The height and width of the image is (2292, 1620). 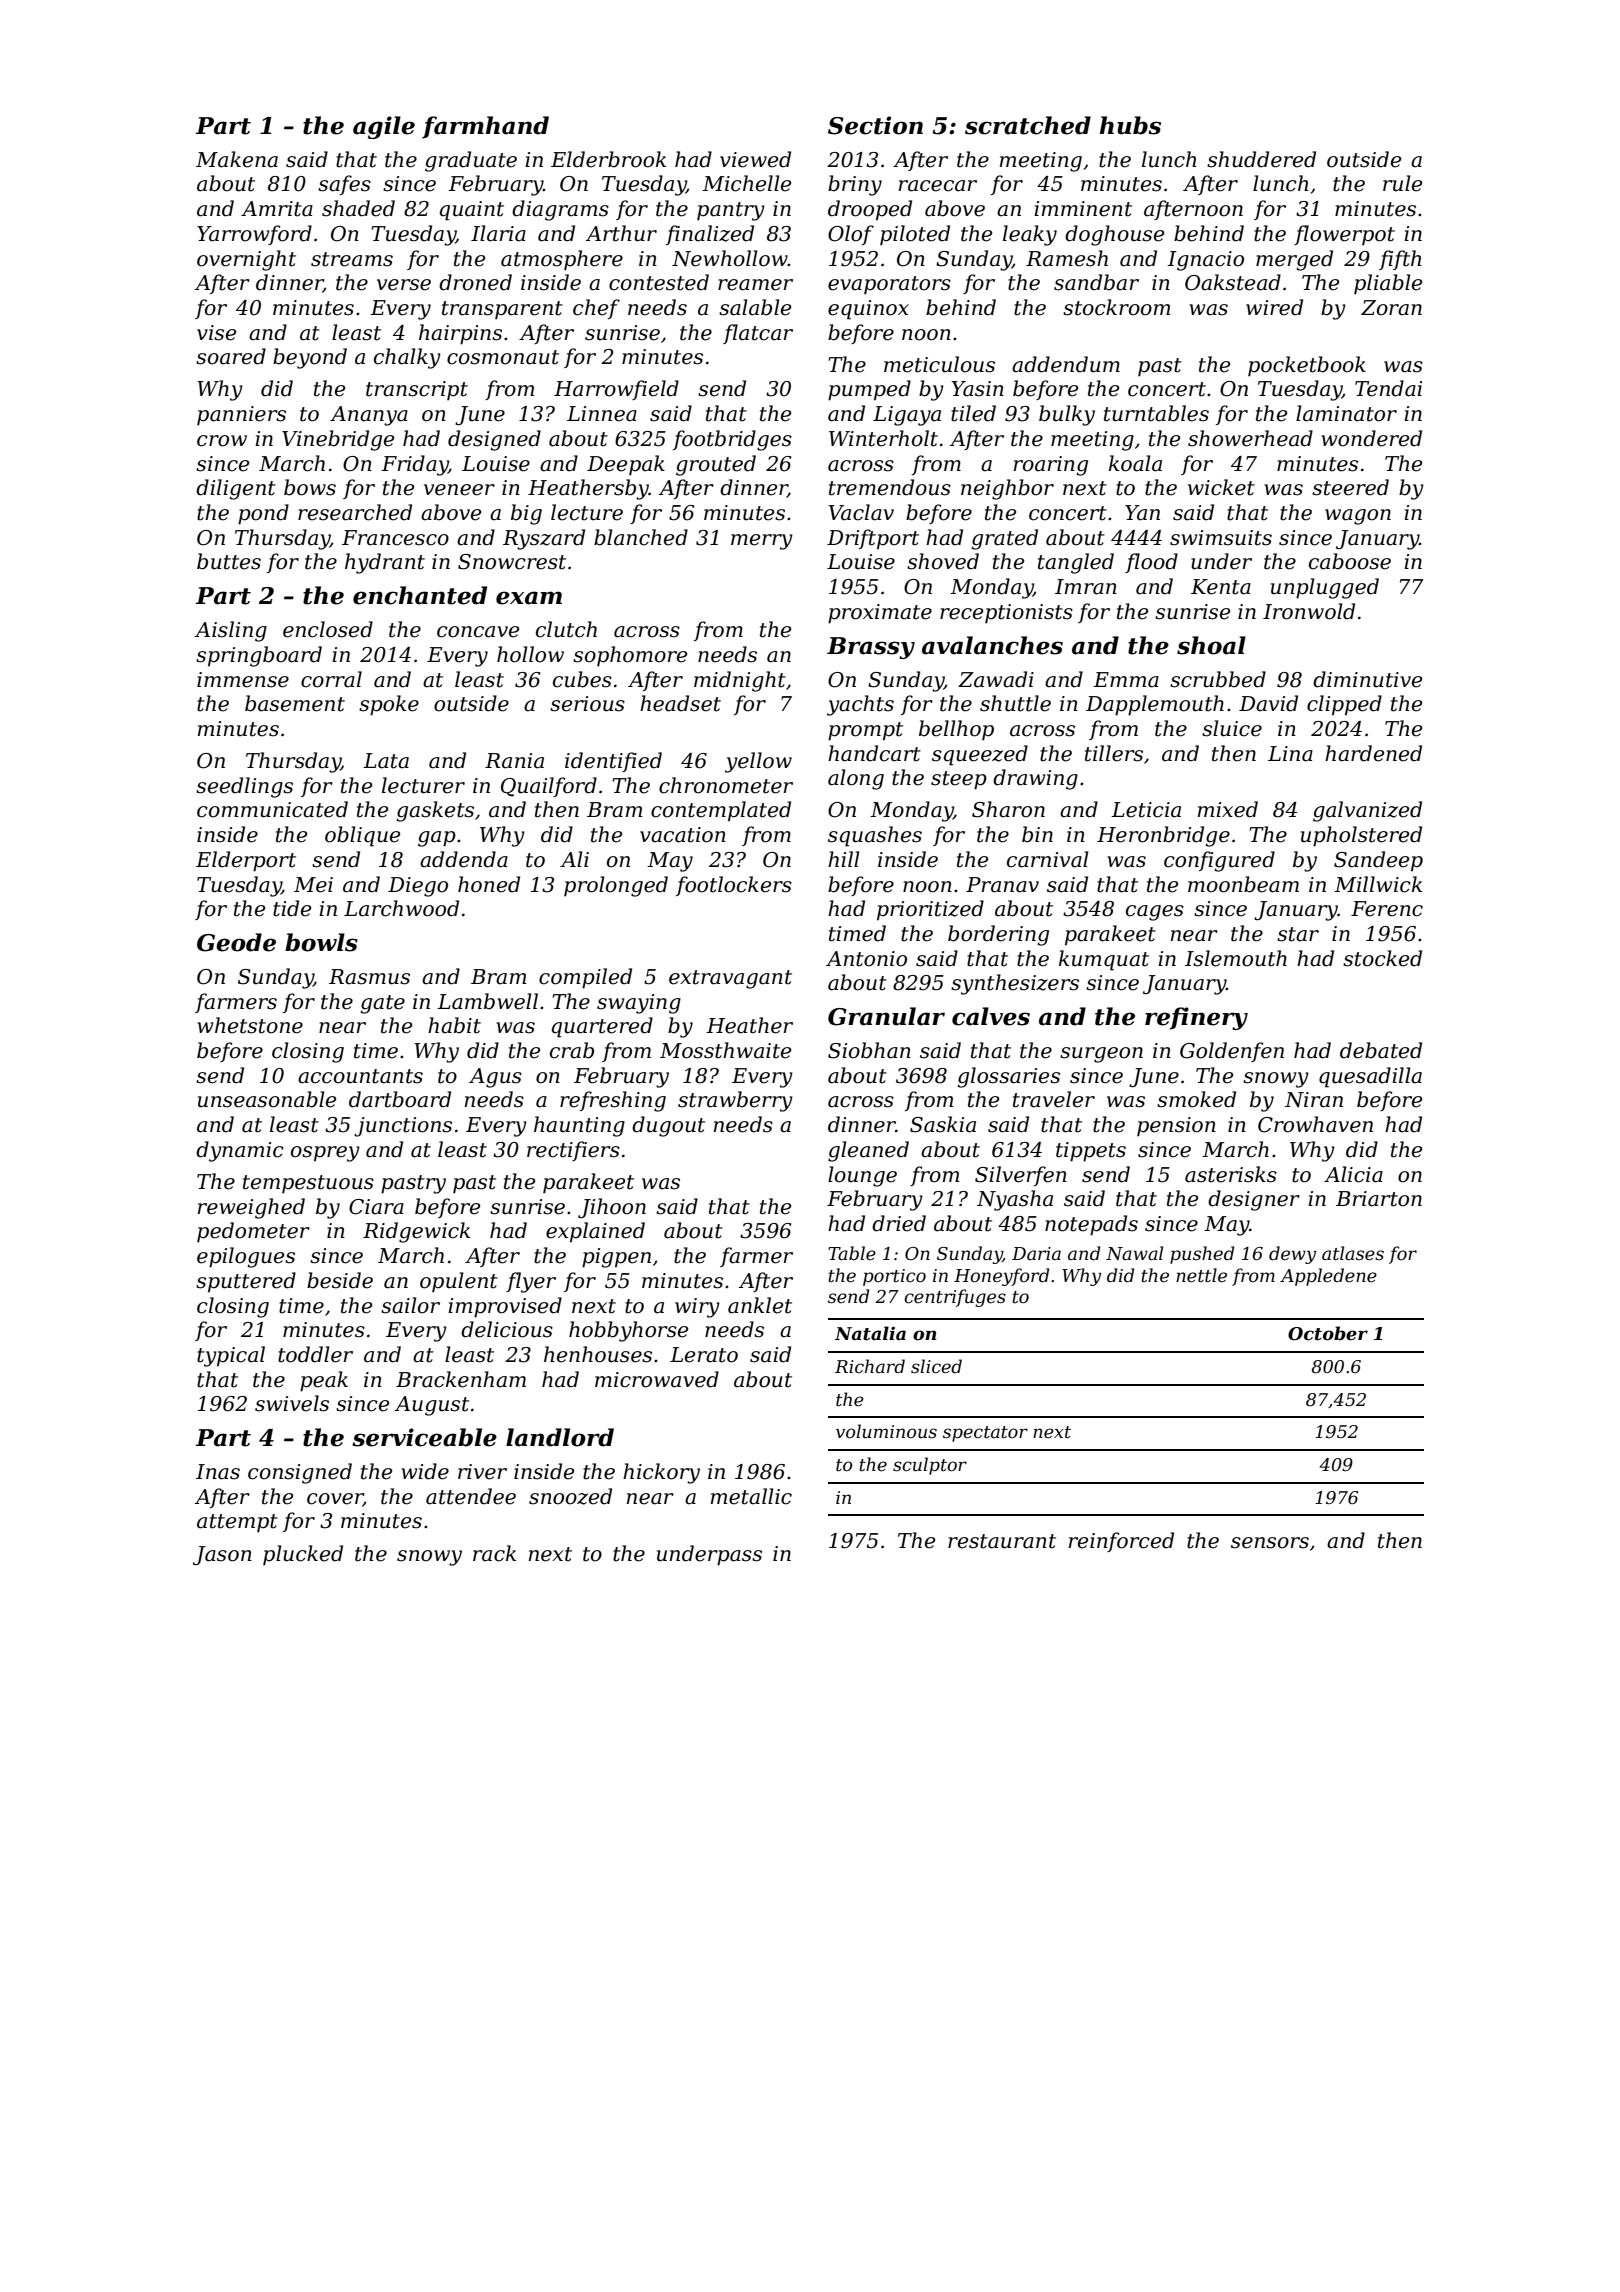 What do you see at coordinates (613, 1101) in the image?
I see `refreshing` at bounding box center [613, 1101].
